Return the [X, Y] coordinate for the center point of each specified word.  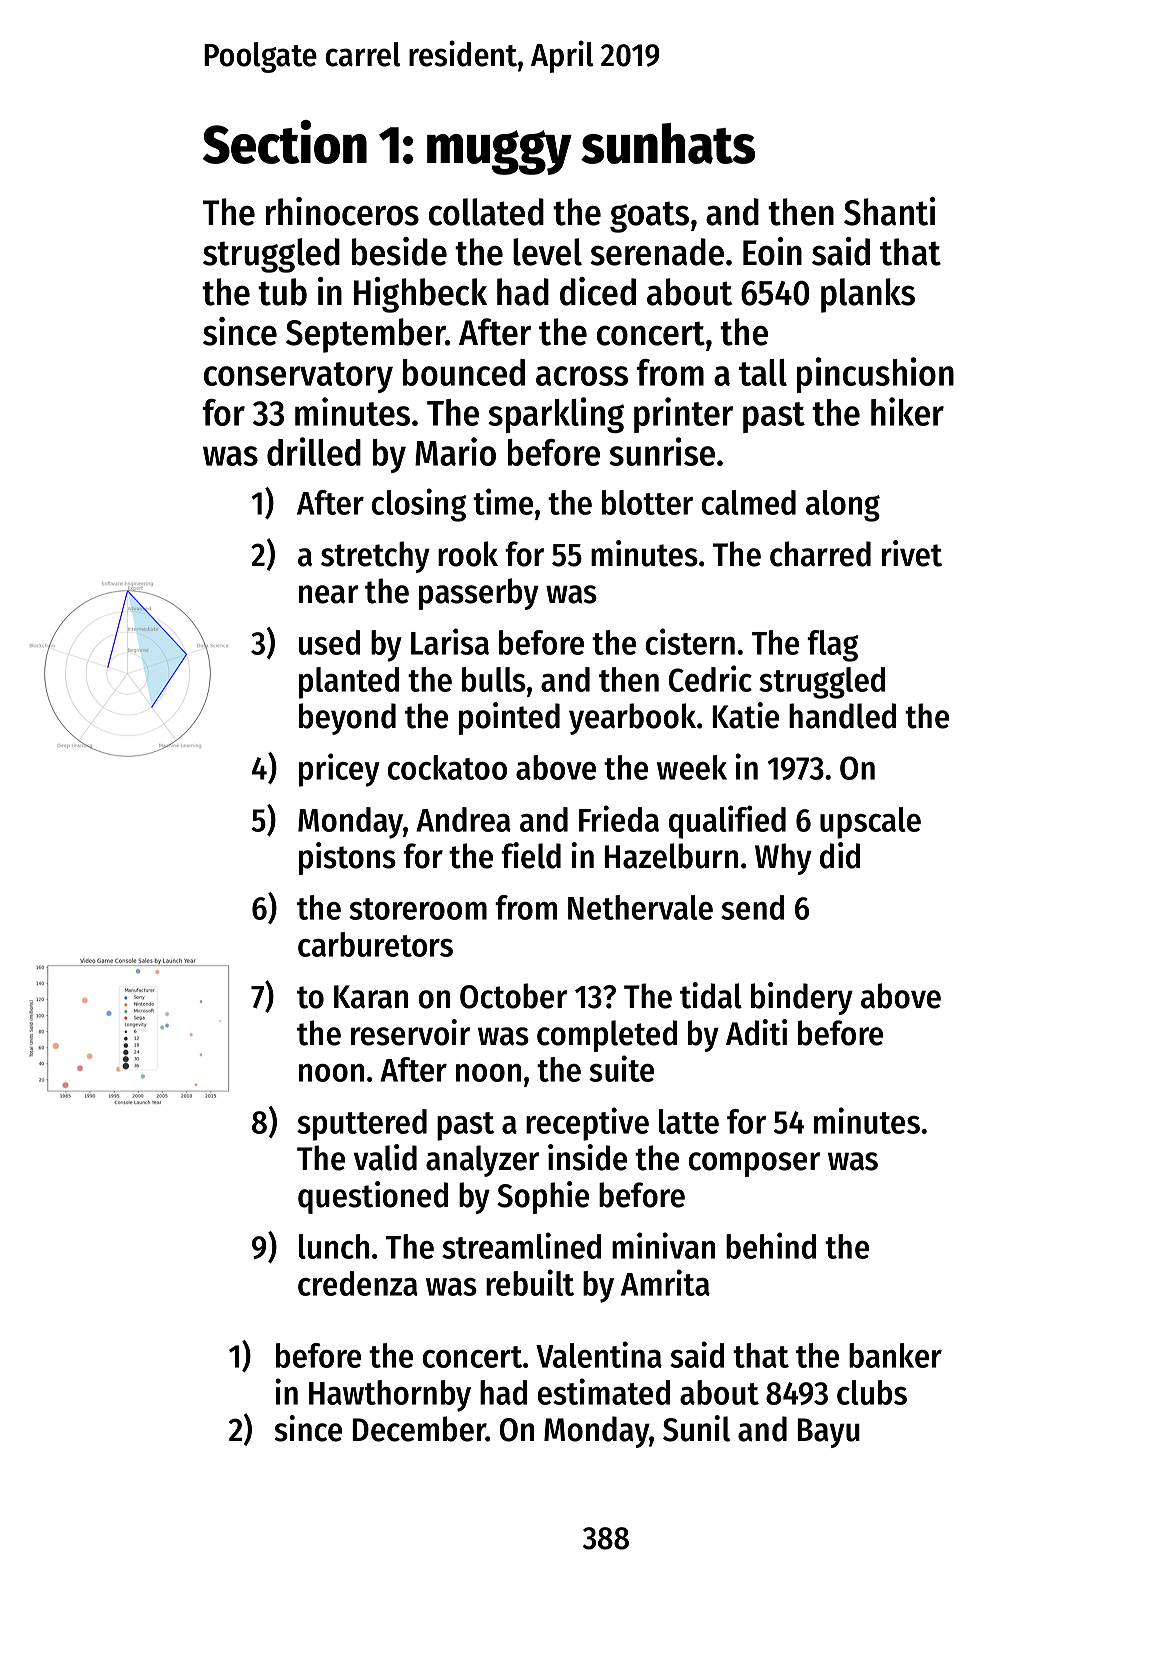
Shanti [890, 211]
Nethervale [640, 907]
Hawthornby [390, 1396]
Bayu [828, 1433]
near [328, 594]
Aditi [756, 1032]
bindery [802, 998]
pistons [347, 858]
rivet [912, 553]
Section [284, 142]
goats [649, 217]
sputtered [362, 1125]
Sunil [696, 1428]
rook [468, 554]
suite [621, 1068]
